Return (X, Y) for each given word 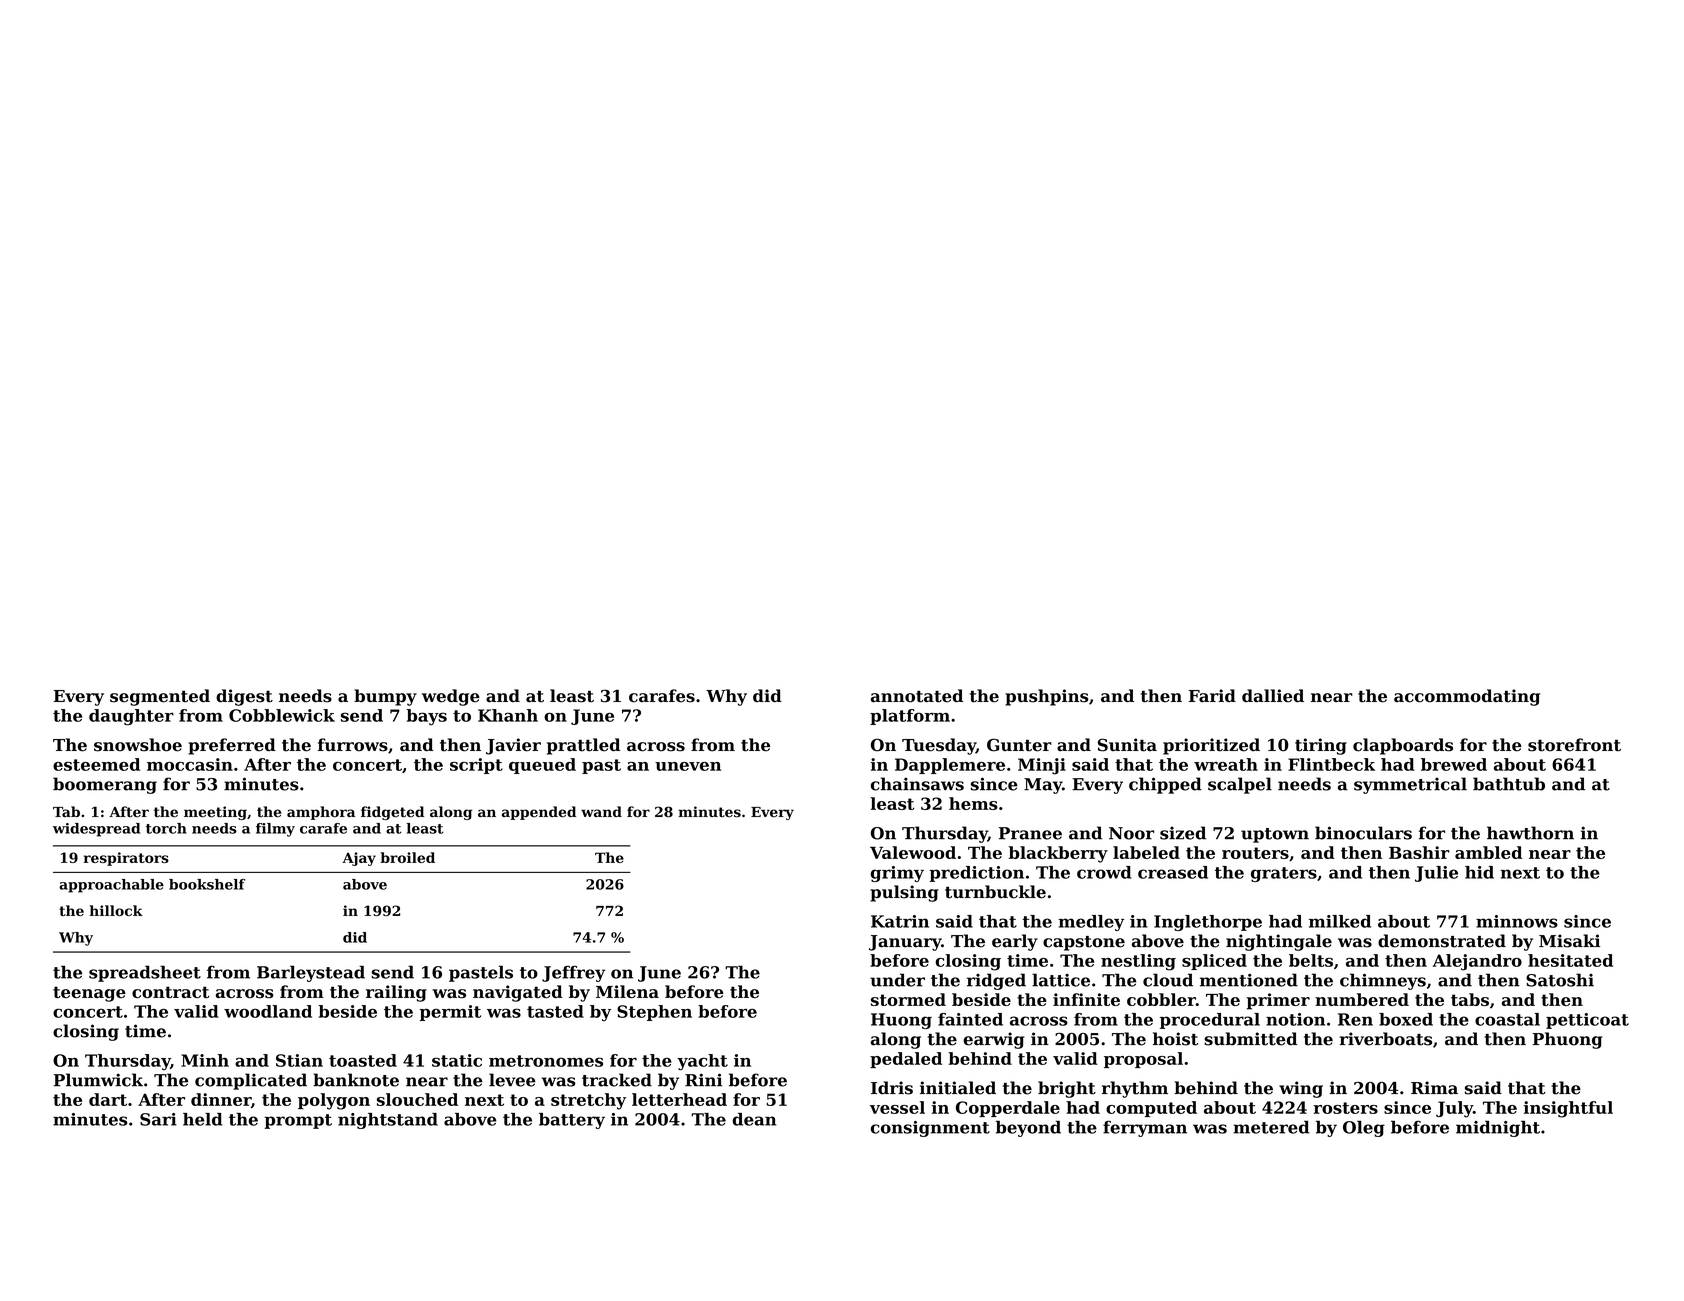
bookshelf (207, 884)
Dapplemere (950, 766)
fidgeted (392, 813)
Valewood (913, 852)
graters (1284, 874)
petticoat (1587, 1021)
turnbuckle (995, 892)
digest (244, 697)
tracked (617, 1080)
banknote (356, 1080)
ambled (1488, 852)
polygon (334, 1101)
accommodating (1467, 697)
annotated (917, 696)
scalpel (1240, 785)
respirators (126, 859)
